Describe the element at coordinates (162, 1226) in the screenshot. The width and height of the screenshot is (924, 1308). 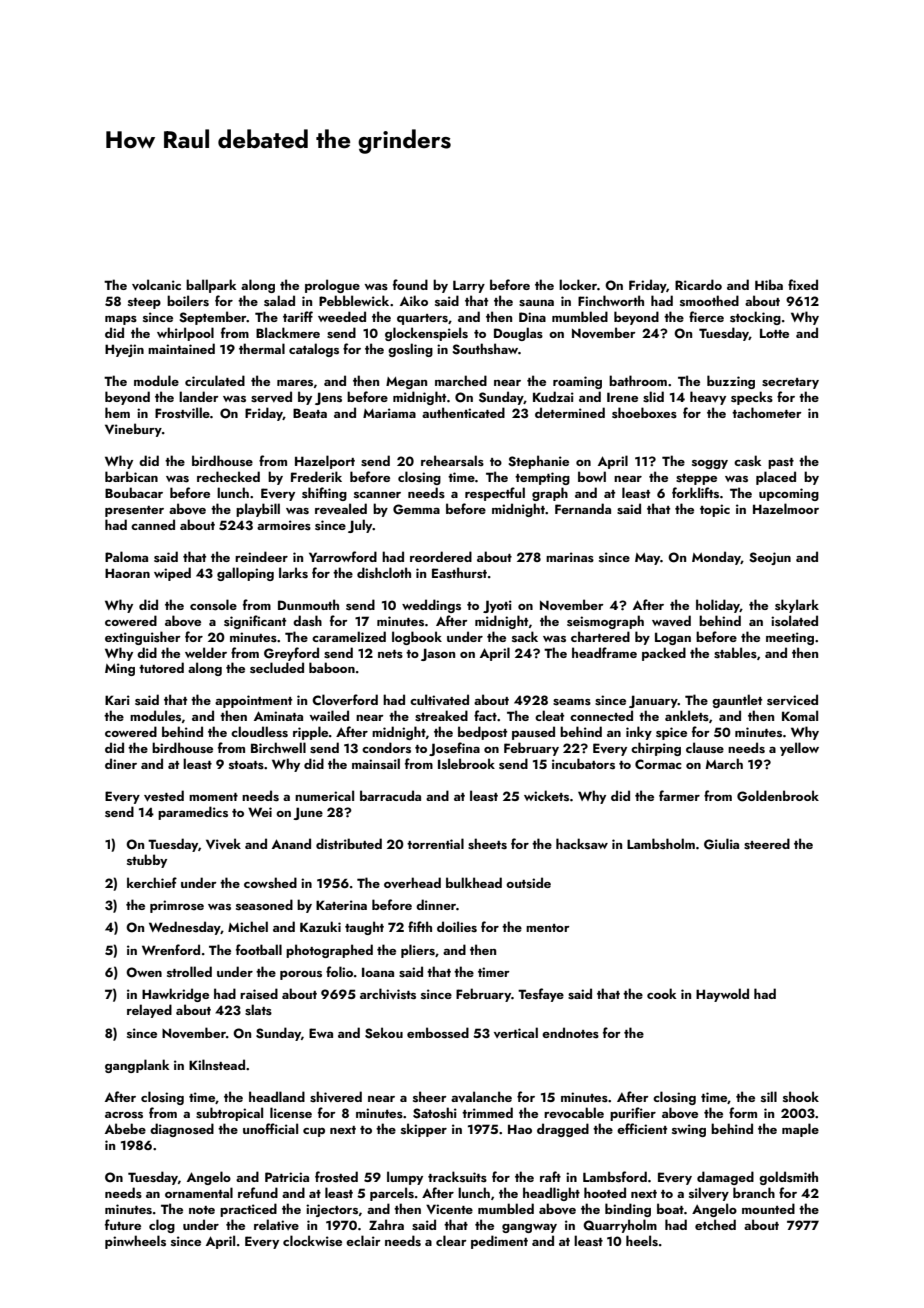
I see `clog` at that location.
